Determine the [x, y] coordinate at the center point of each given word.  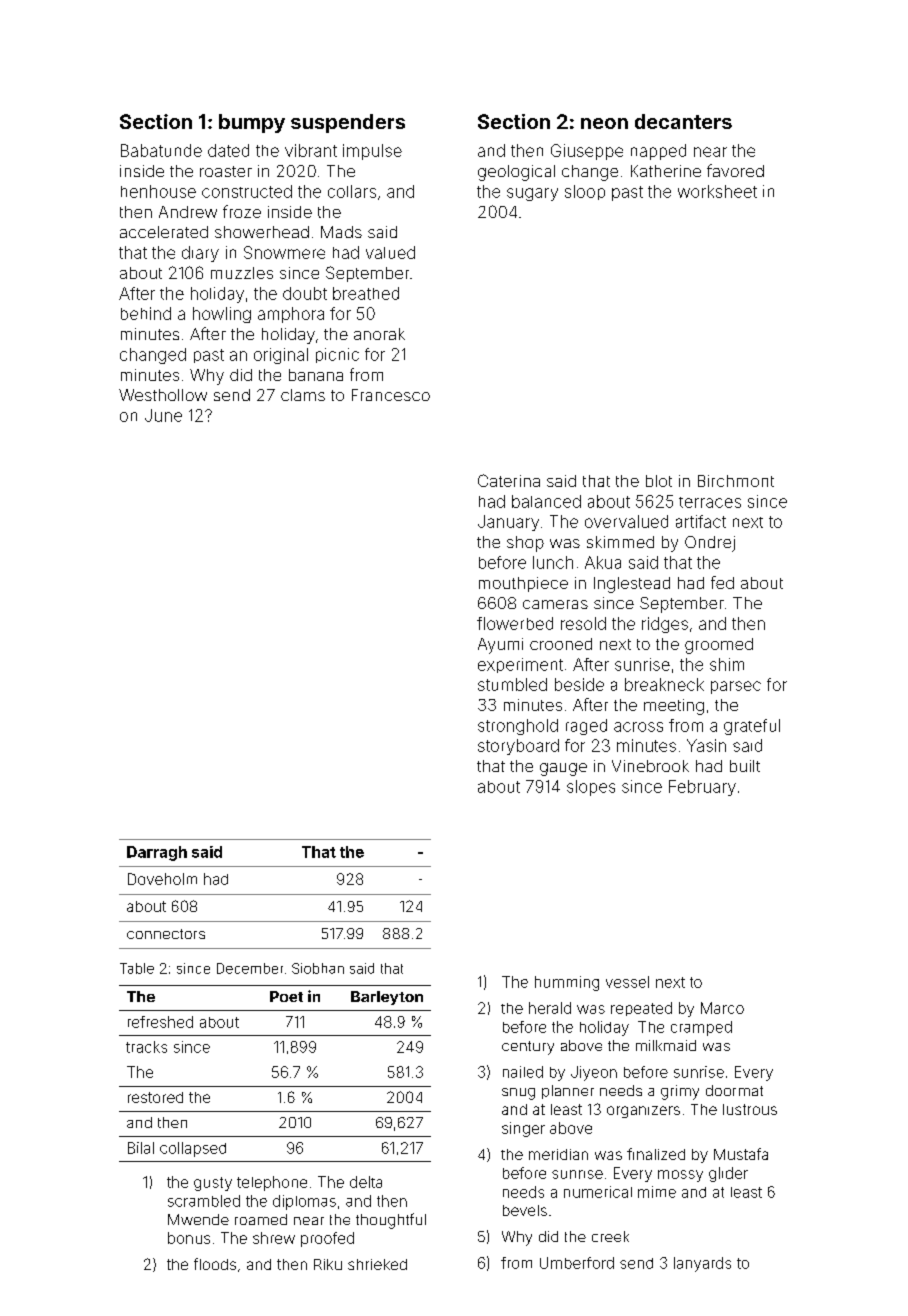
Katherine [666, 171]
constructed [247, 191]
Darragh [157, 853]
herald [550, 1008]
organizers [643, 1112]
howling [222, 315]
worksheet [717, 191]
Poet [286, 996]
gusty [213, 1184]
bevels [525, 1210]
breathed [366, 293]
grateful [752, 727]
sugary [532, 194]
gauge [563, 769]
